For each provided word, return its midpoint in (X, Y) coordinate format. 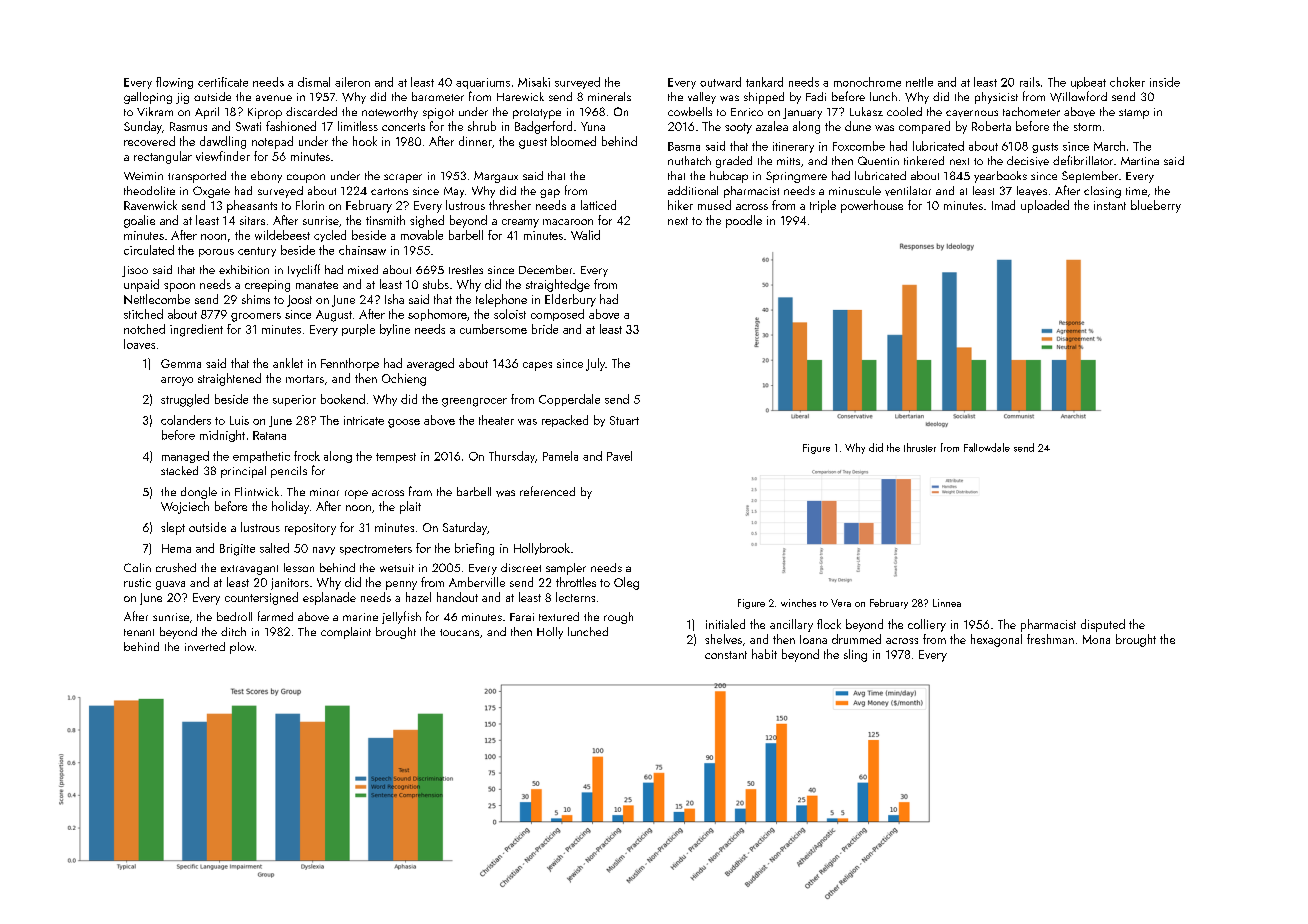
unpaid (141, 285)
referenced (547, 491)
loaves (139, 344)
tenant (139, 632)
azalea (772, 126)
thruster (920, 447)
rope (356, 494)
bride (545, 329)
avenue (274, 98)
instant (1110, 205)
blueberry (1156, 206)
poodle (744, 221)
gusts (1045, 148)
